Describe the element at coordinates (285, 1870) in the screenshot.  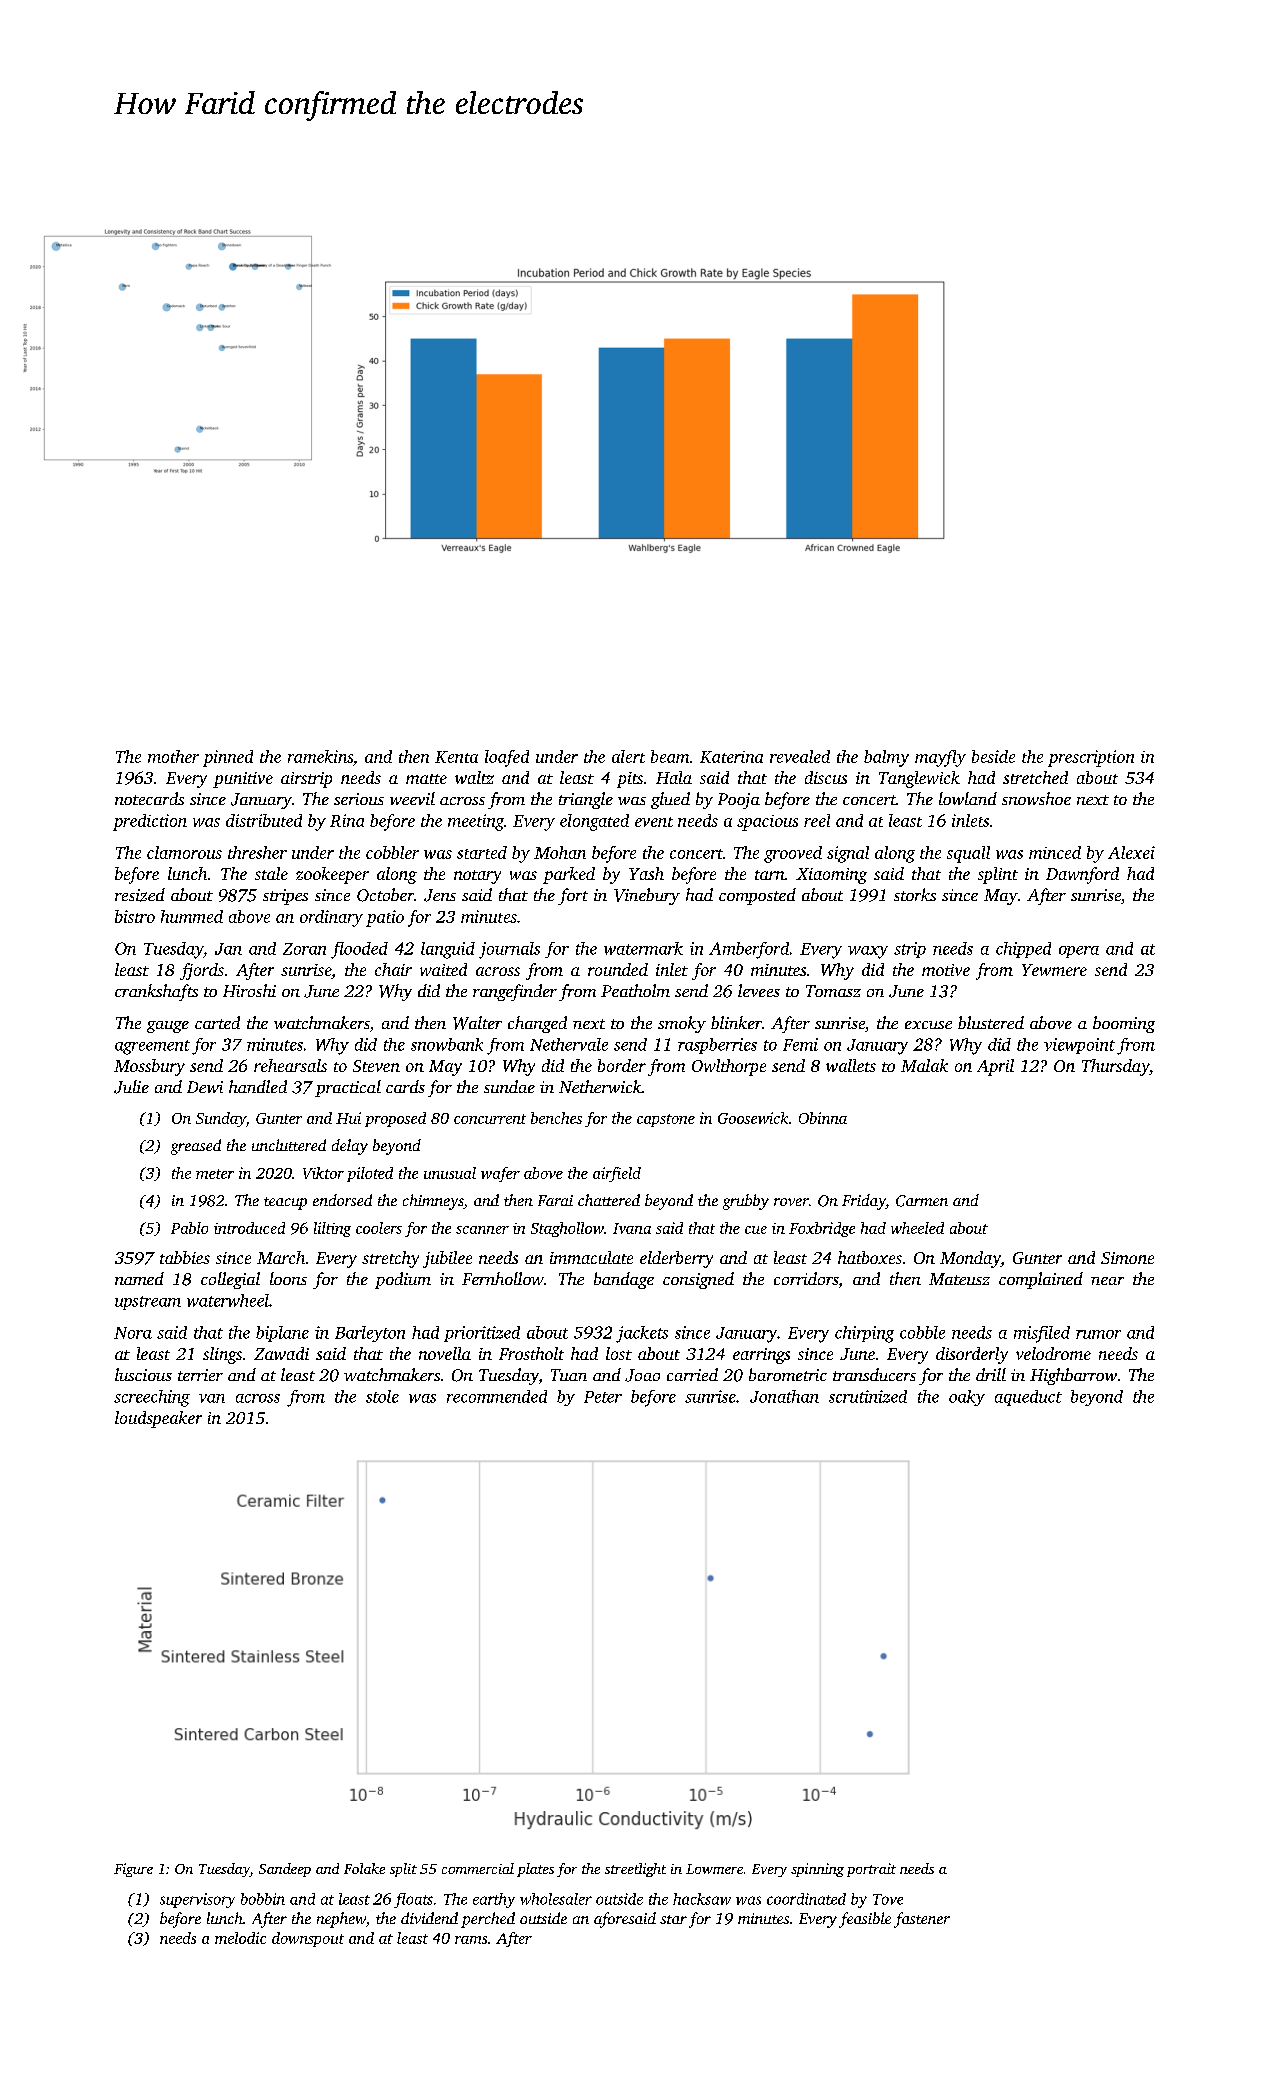
I see `Sandeep` at that location.
